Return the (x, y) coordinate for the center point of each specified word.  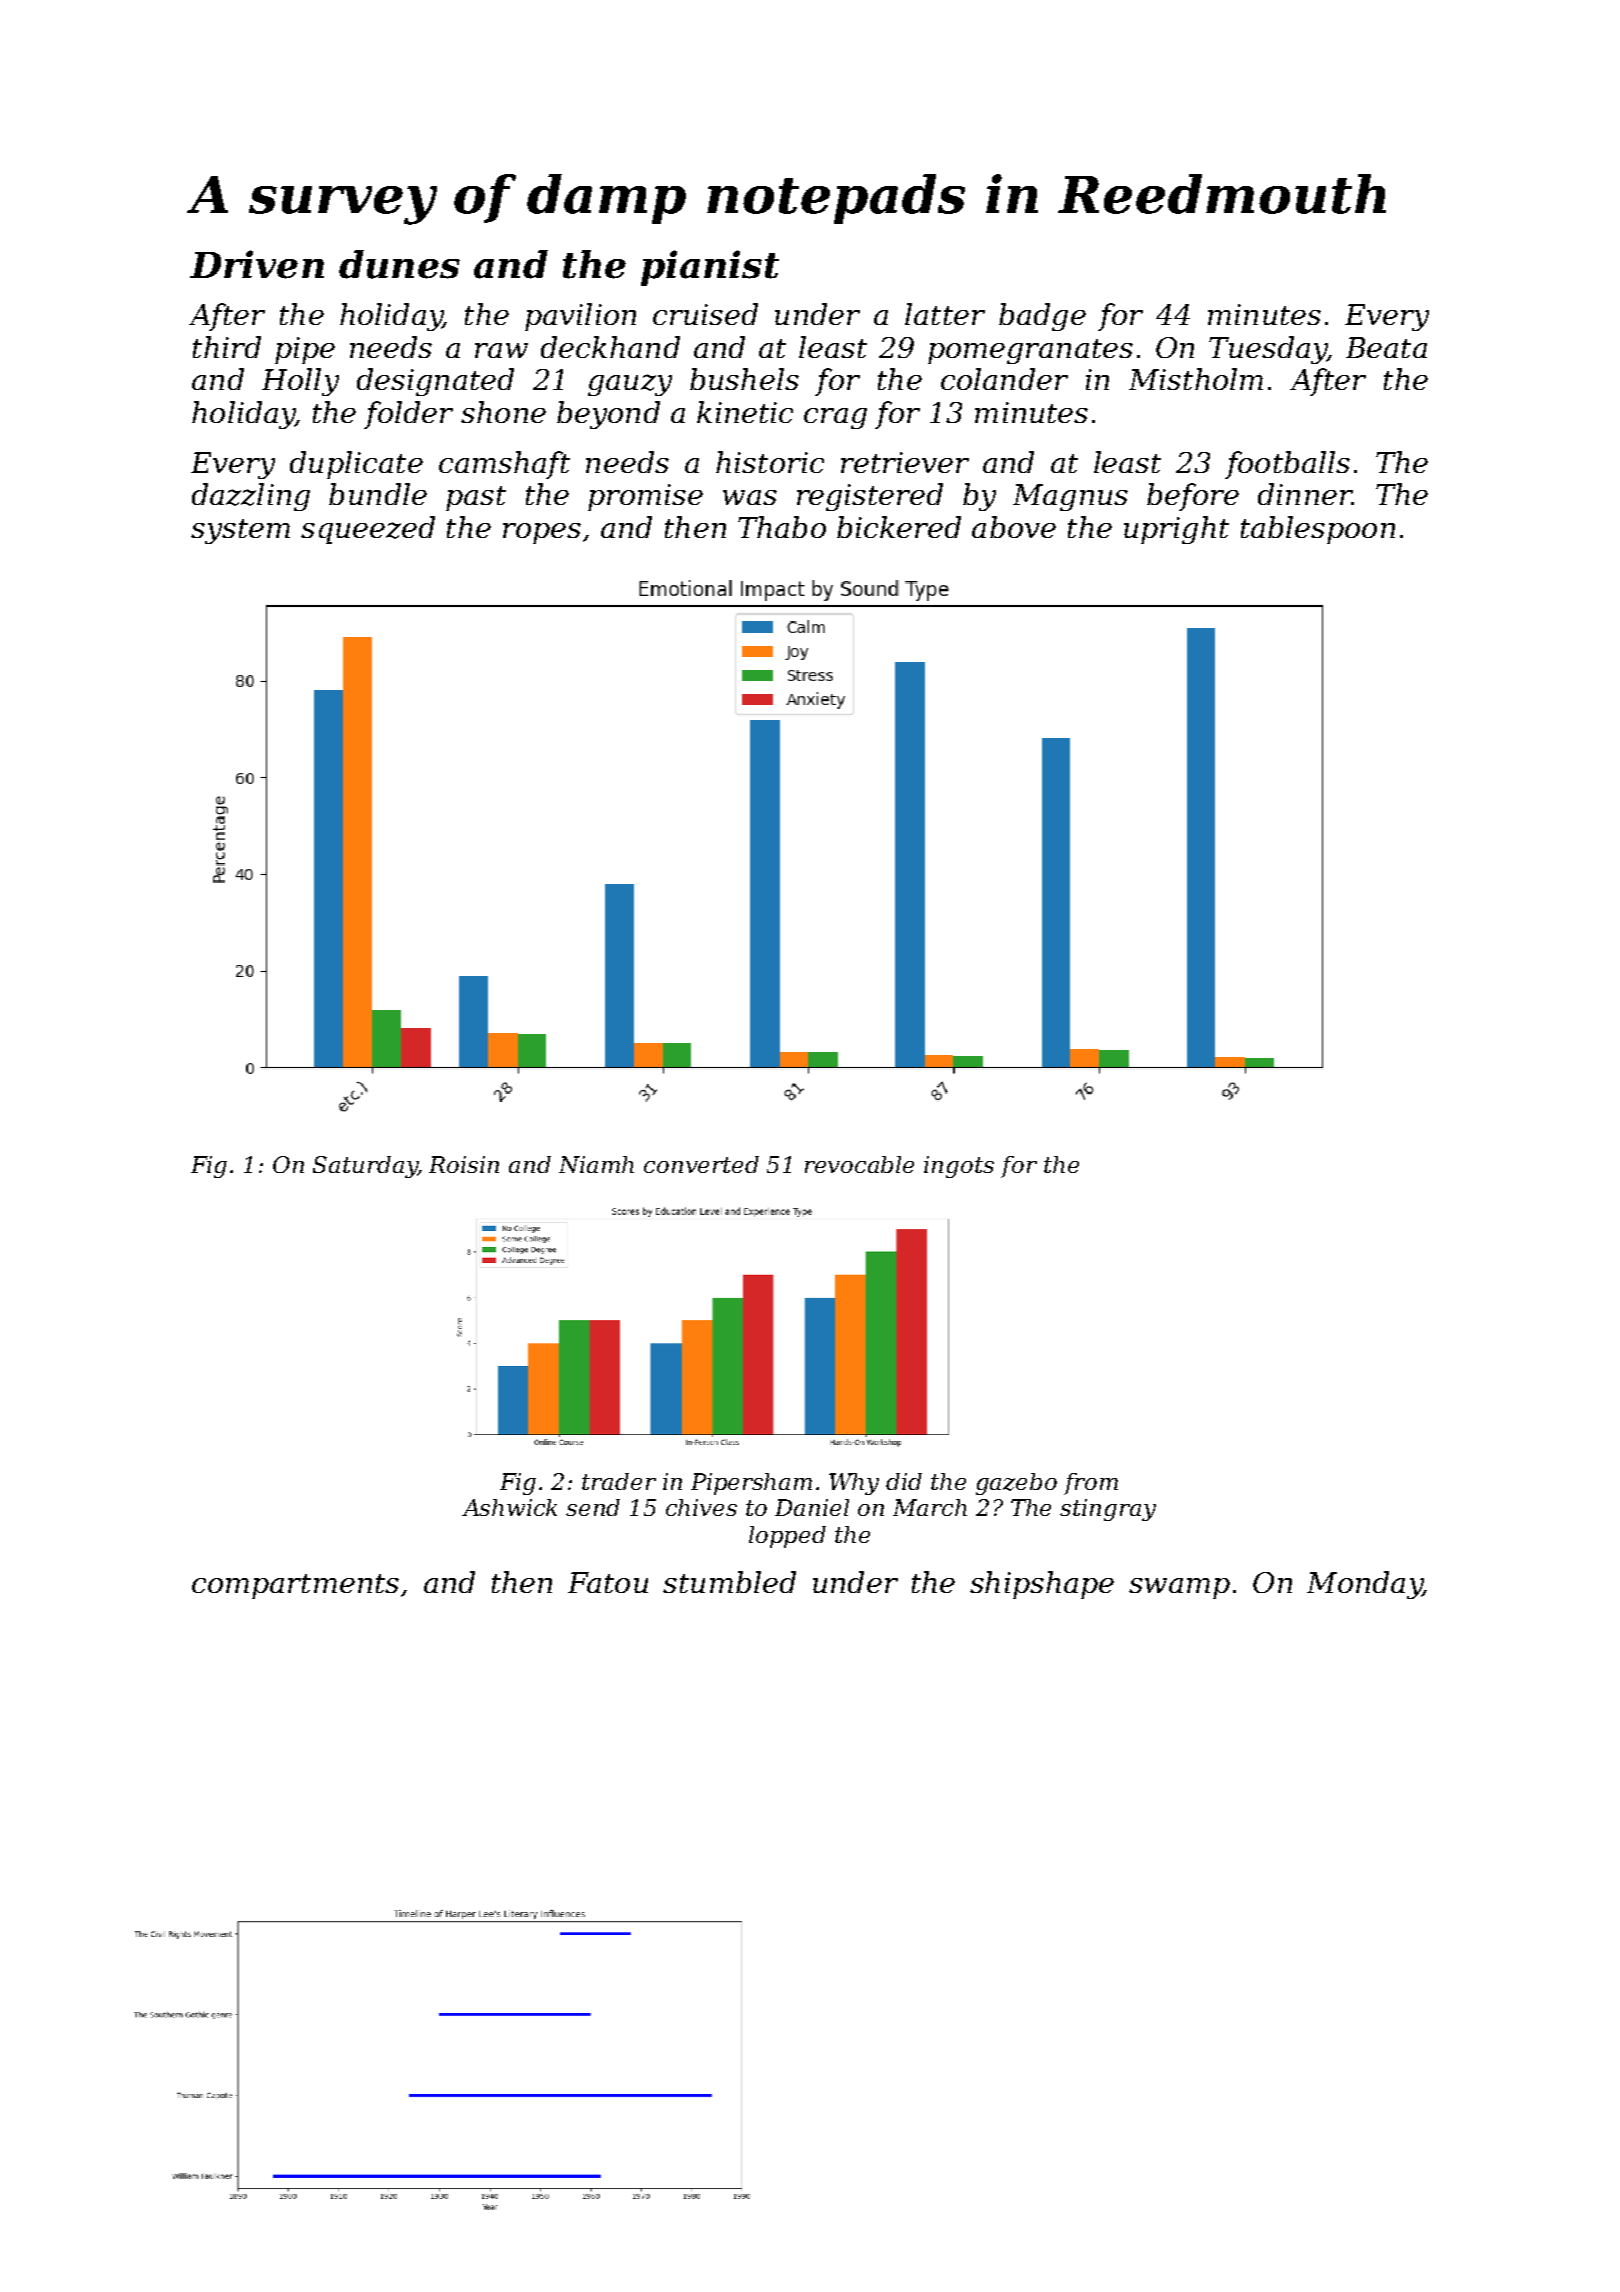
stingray (1108, 1510)
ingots (959, 1167)
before (1193, 497)
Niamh (596, 1164)
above (1014, 527)
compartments (295, 1586)
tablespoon (1318, 530)
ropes (542, 533)
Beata (1386, 347)
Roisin (464, 1164)
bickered (899, 527)
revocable (859, 1164)
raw (501, 350)
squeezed (368, 530)
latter (945, 314)
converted (701, 1164)
